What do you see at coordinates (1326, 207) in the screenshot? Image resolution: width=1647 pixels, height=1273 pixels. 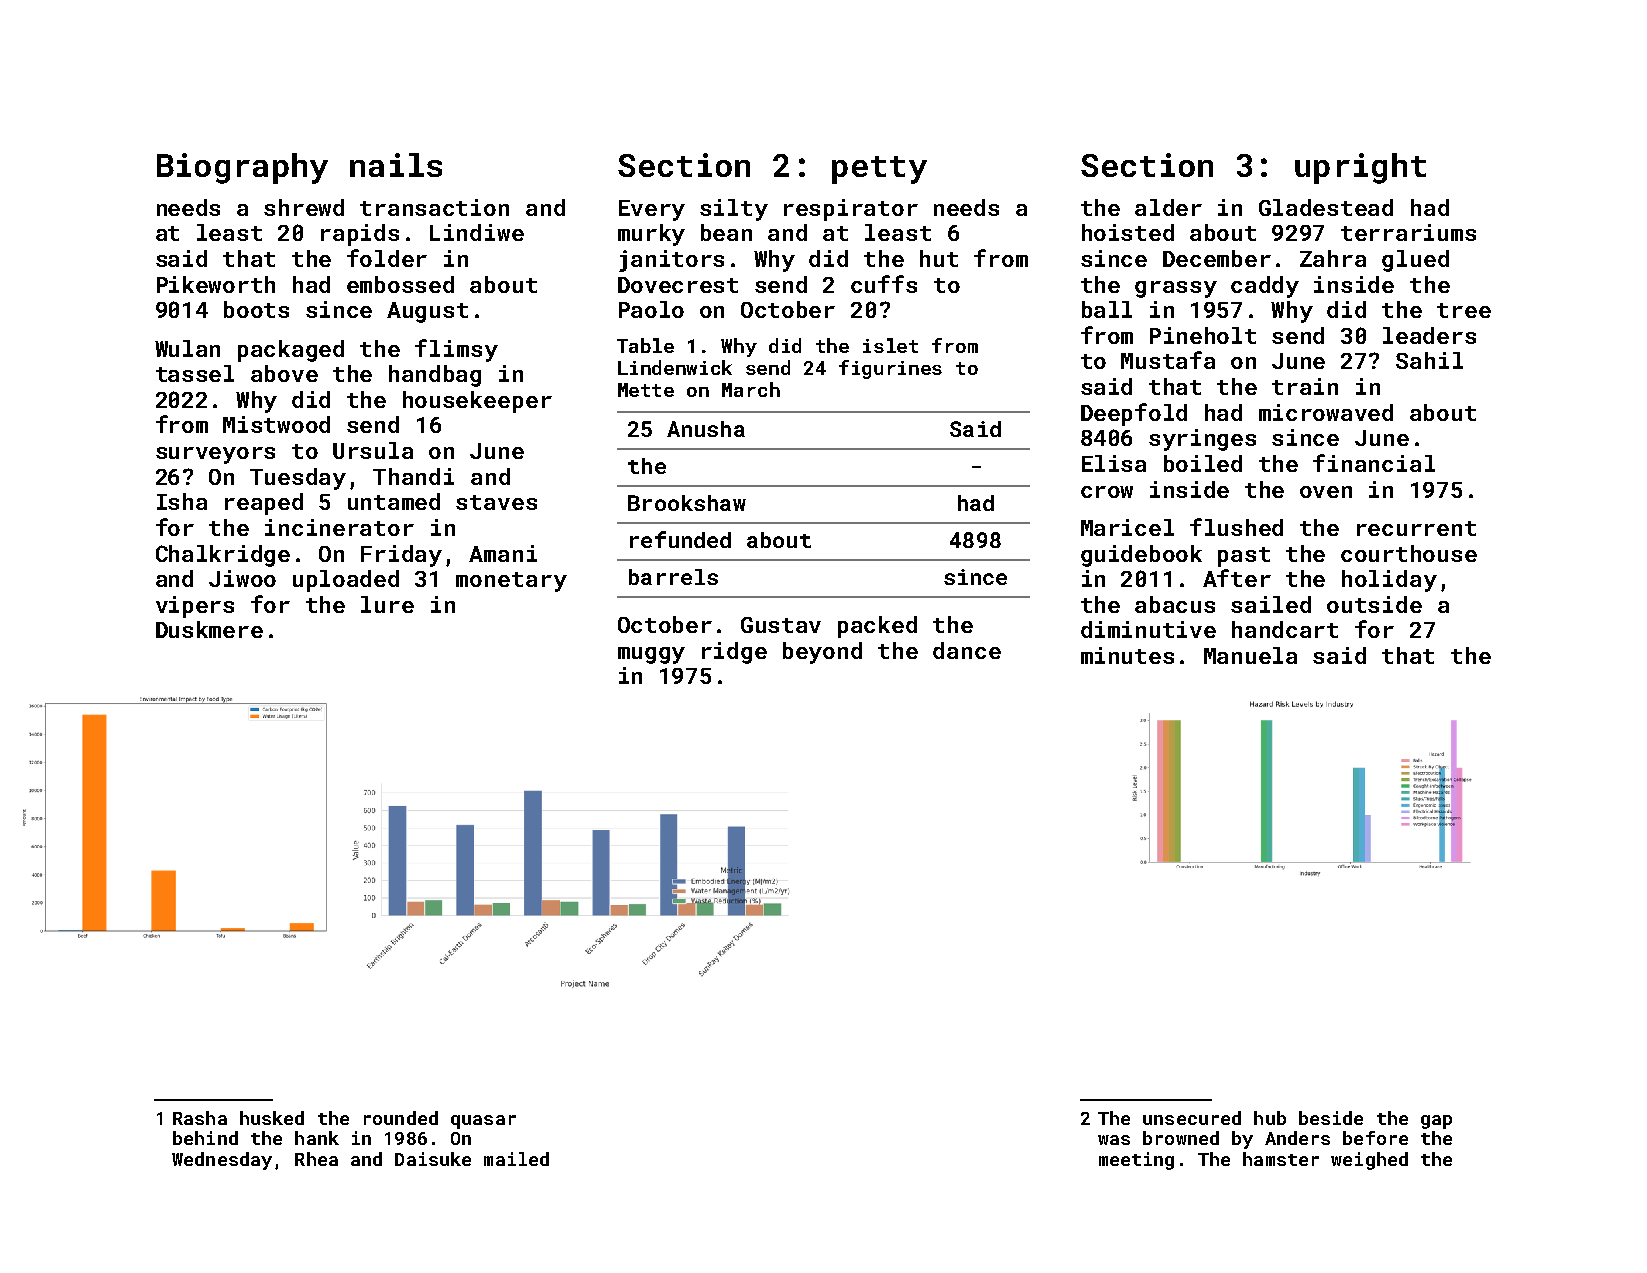 I see `Gladestead` at bounding box center [1326, 207].
